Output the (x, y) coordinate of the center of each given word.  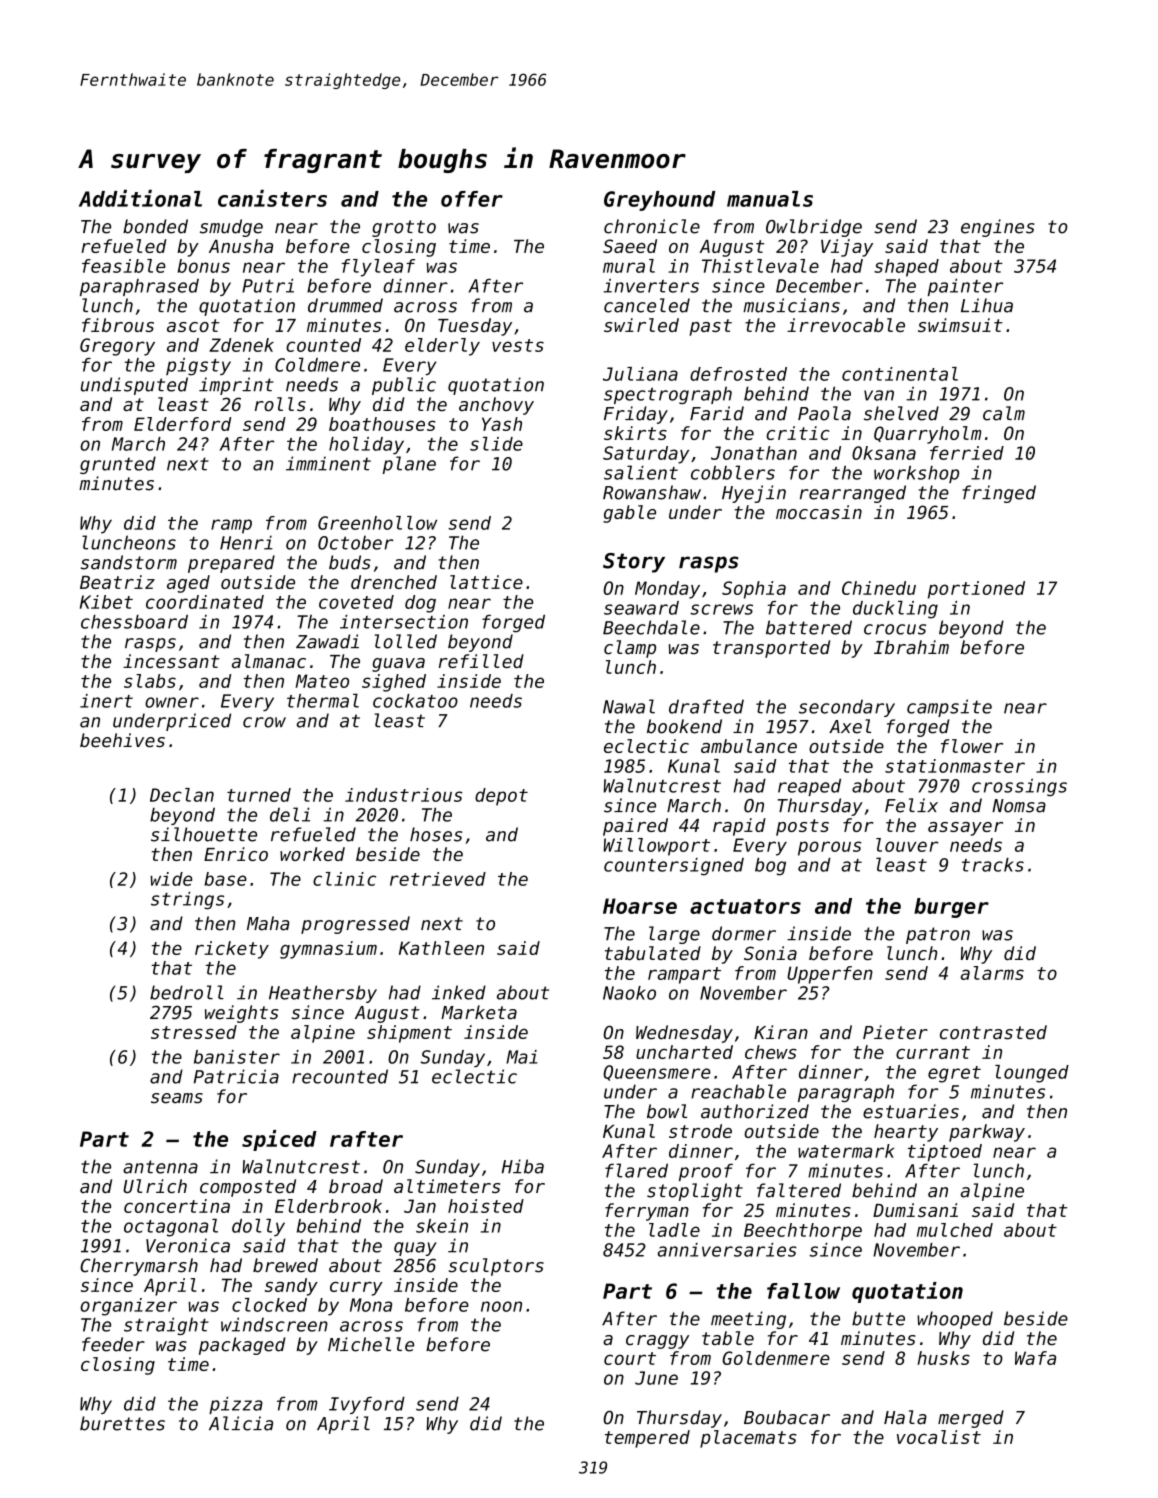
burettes (122, 1423)
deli (290, 814)
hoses (436, 834)
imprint (236, 386)
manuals (770, 199)
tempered (647, 1439)
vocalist (939, 1437)
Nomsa (1019, 806)
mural (629, 266)
